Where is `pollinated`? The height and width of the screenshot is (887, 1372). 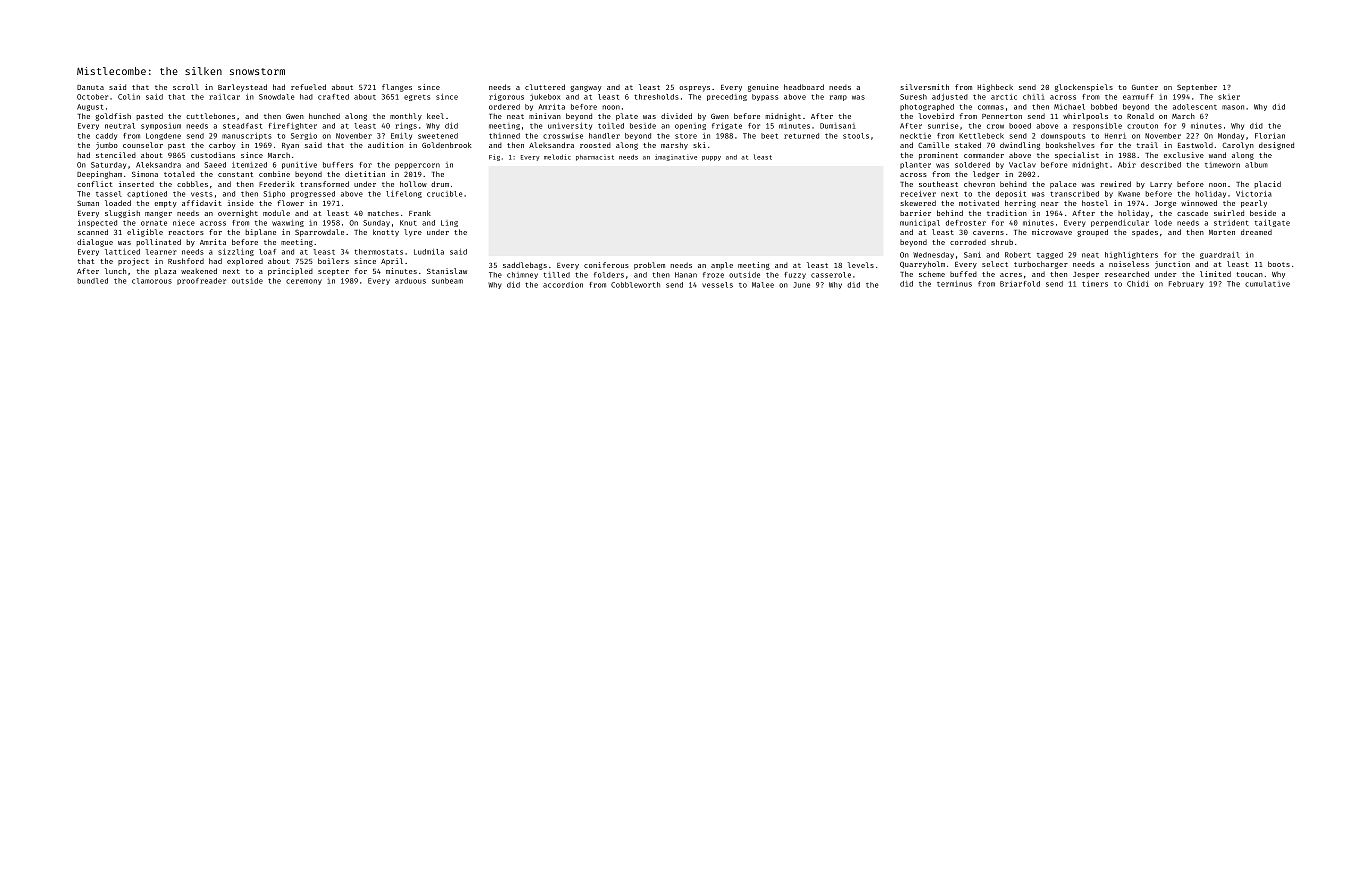 pollinated is located at coordinates (159, 242).
